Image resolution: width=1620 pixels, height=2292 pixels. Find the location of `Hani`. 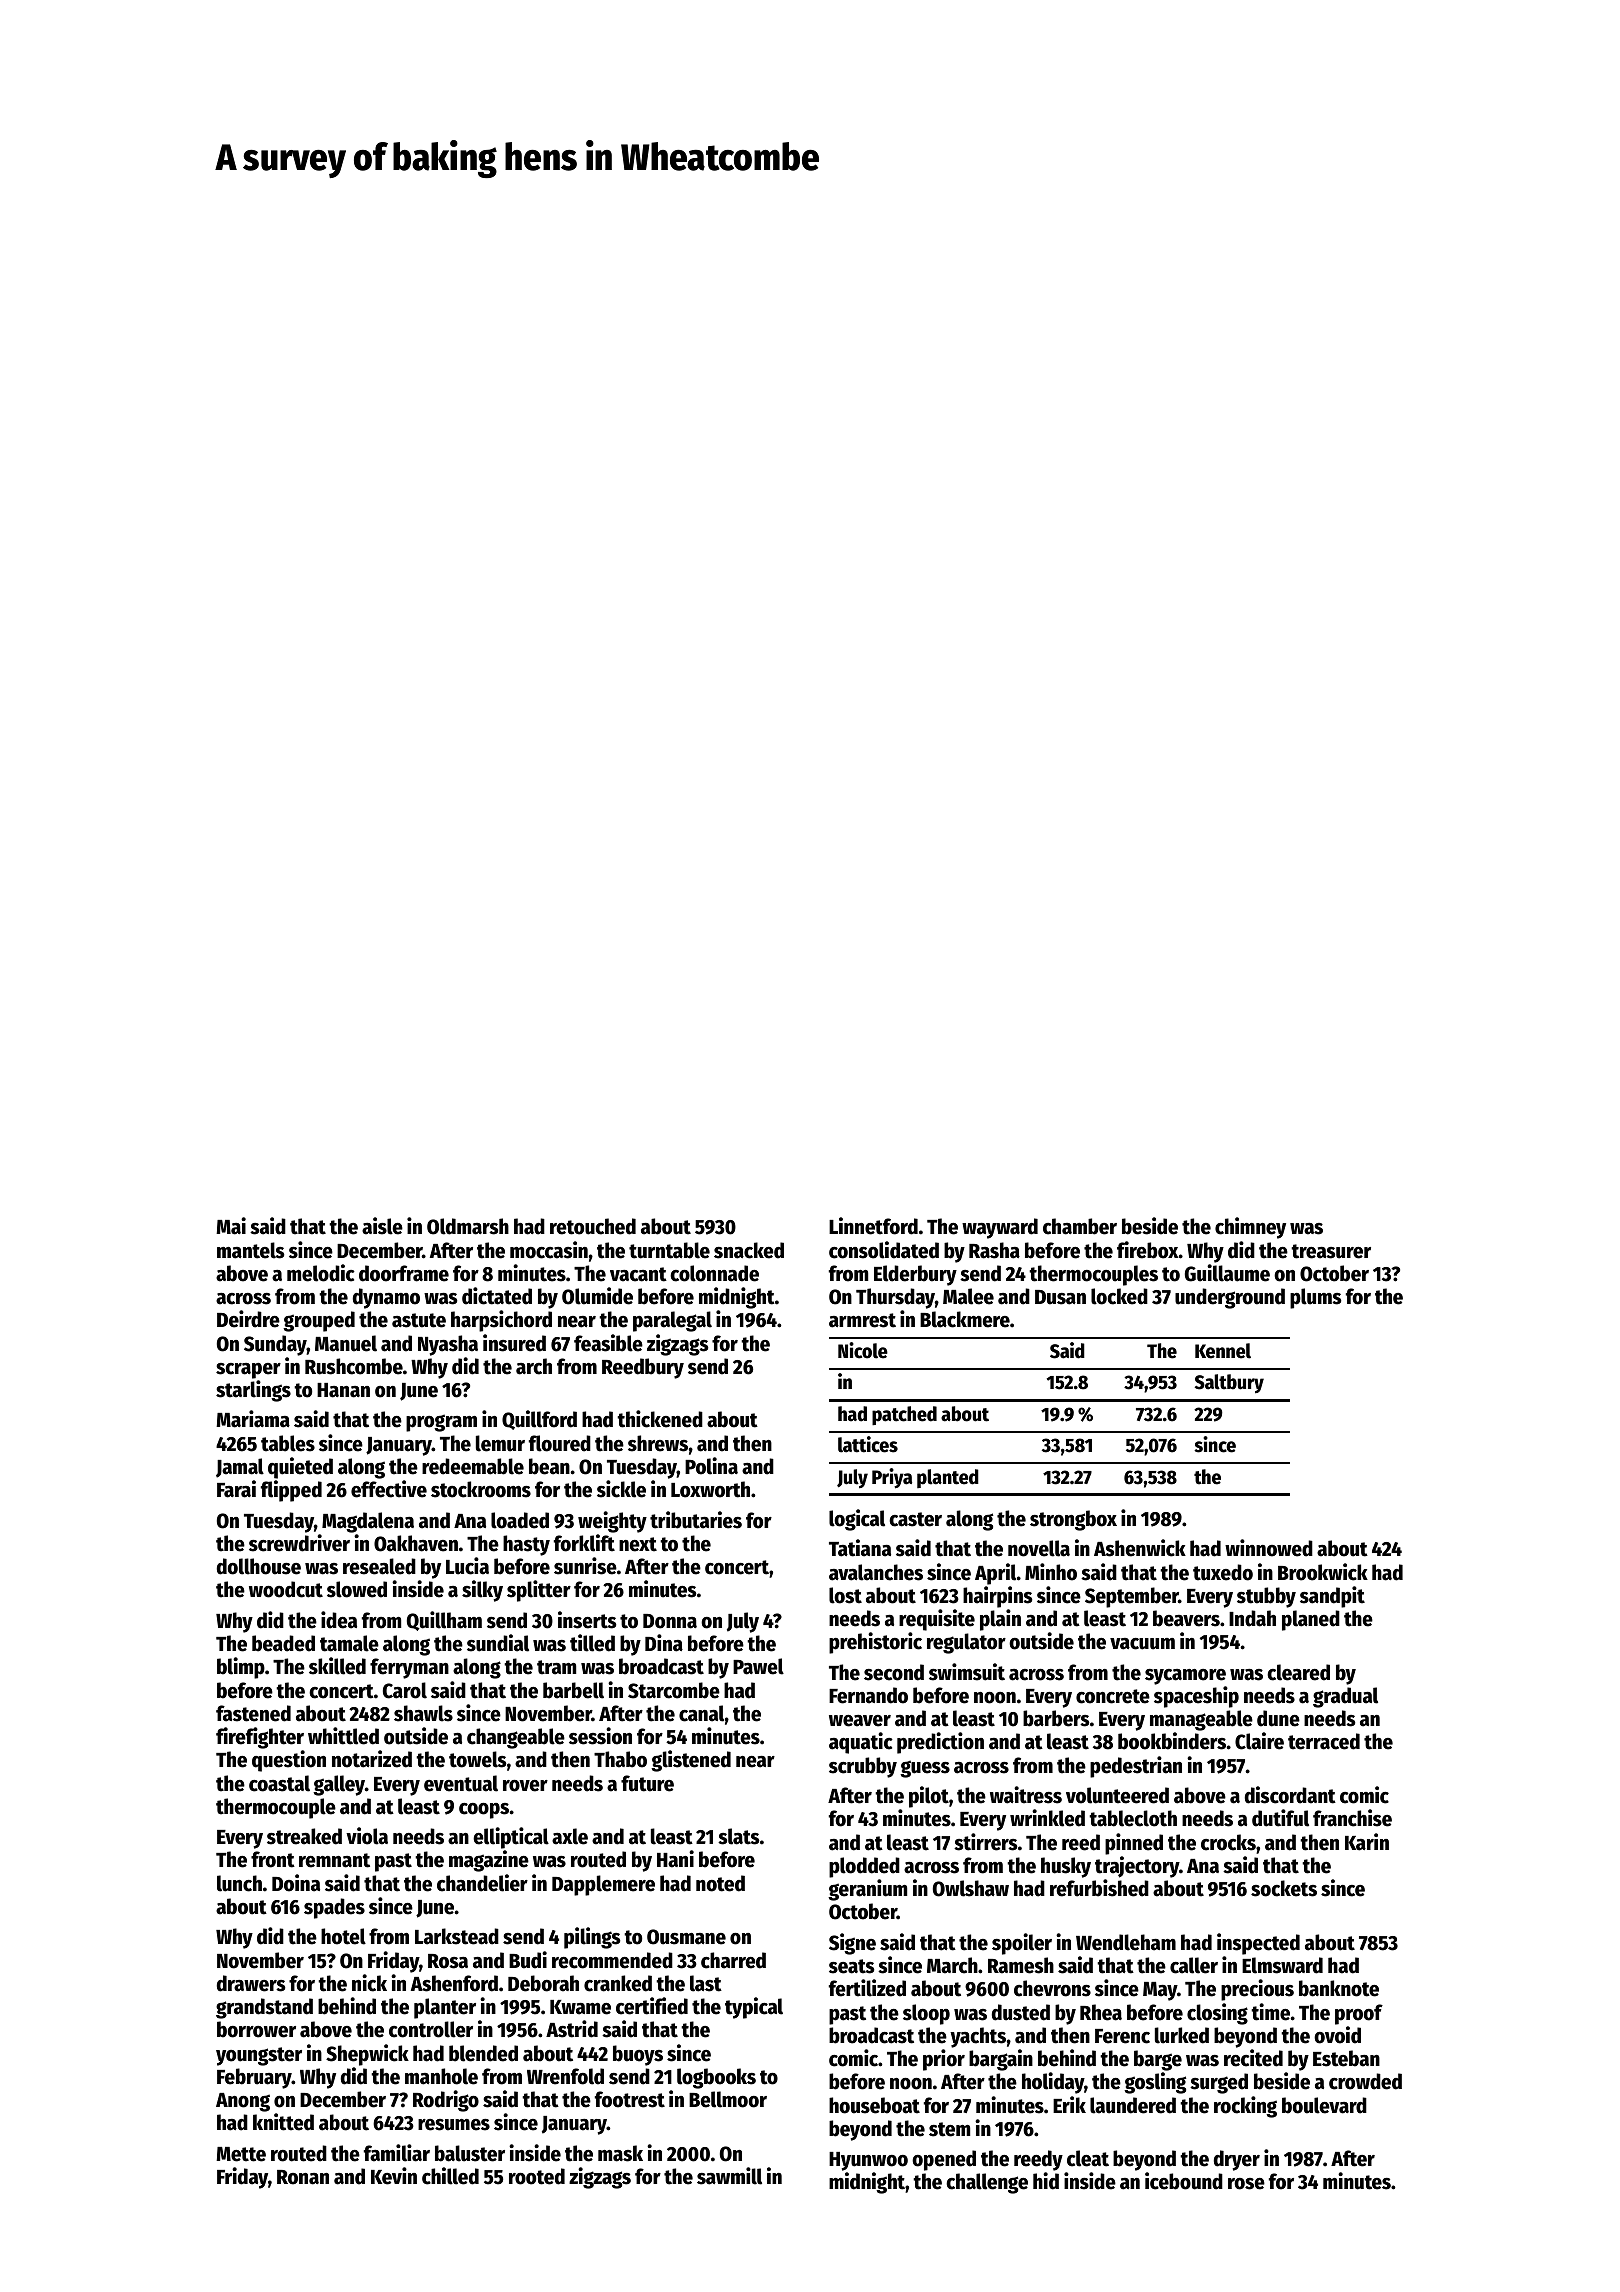

Hani is located at coordinates (675, 1859).
